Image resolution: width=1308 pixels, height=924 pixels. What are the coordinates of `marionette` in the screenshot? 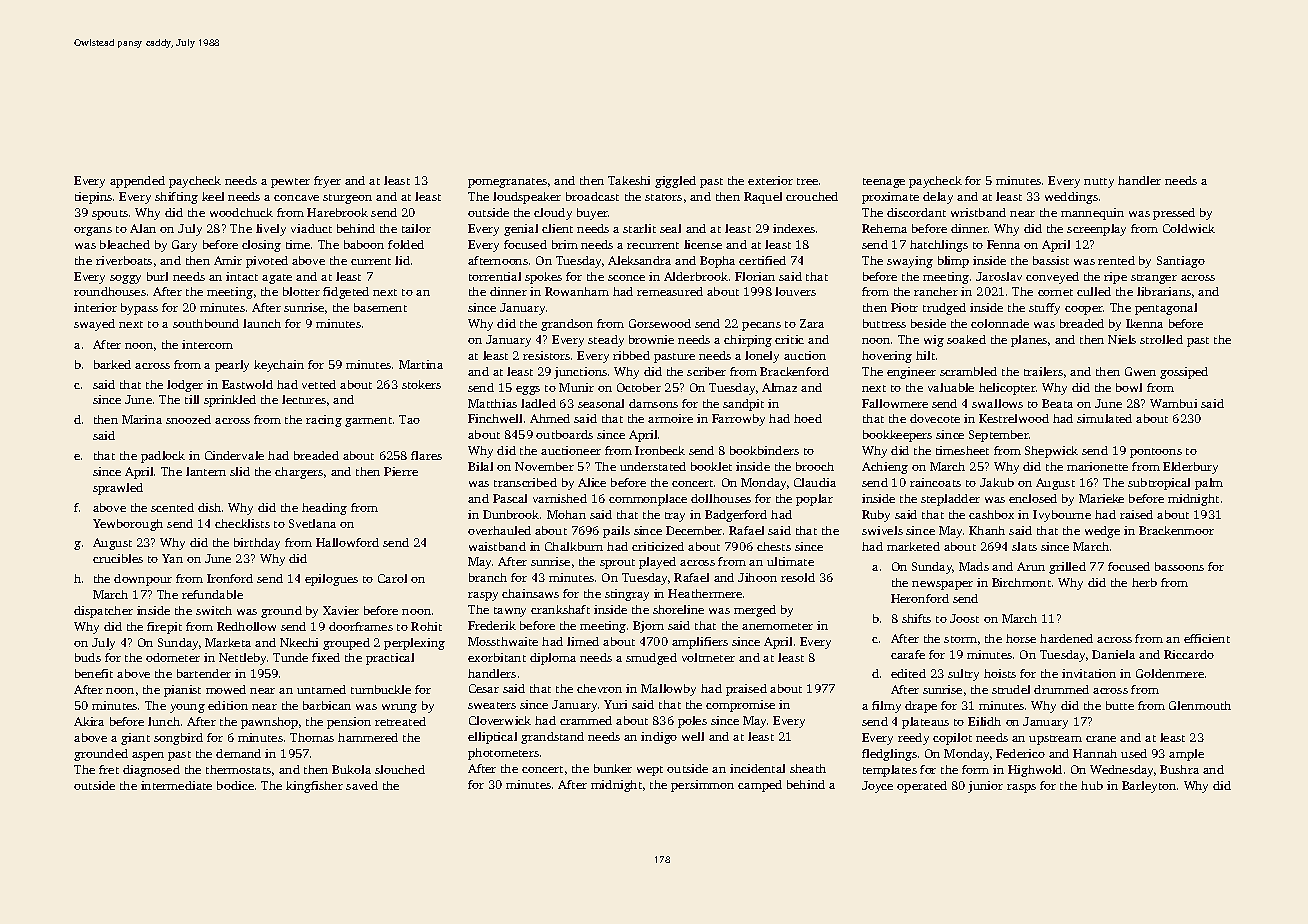 It's located at (1097, 466).
